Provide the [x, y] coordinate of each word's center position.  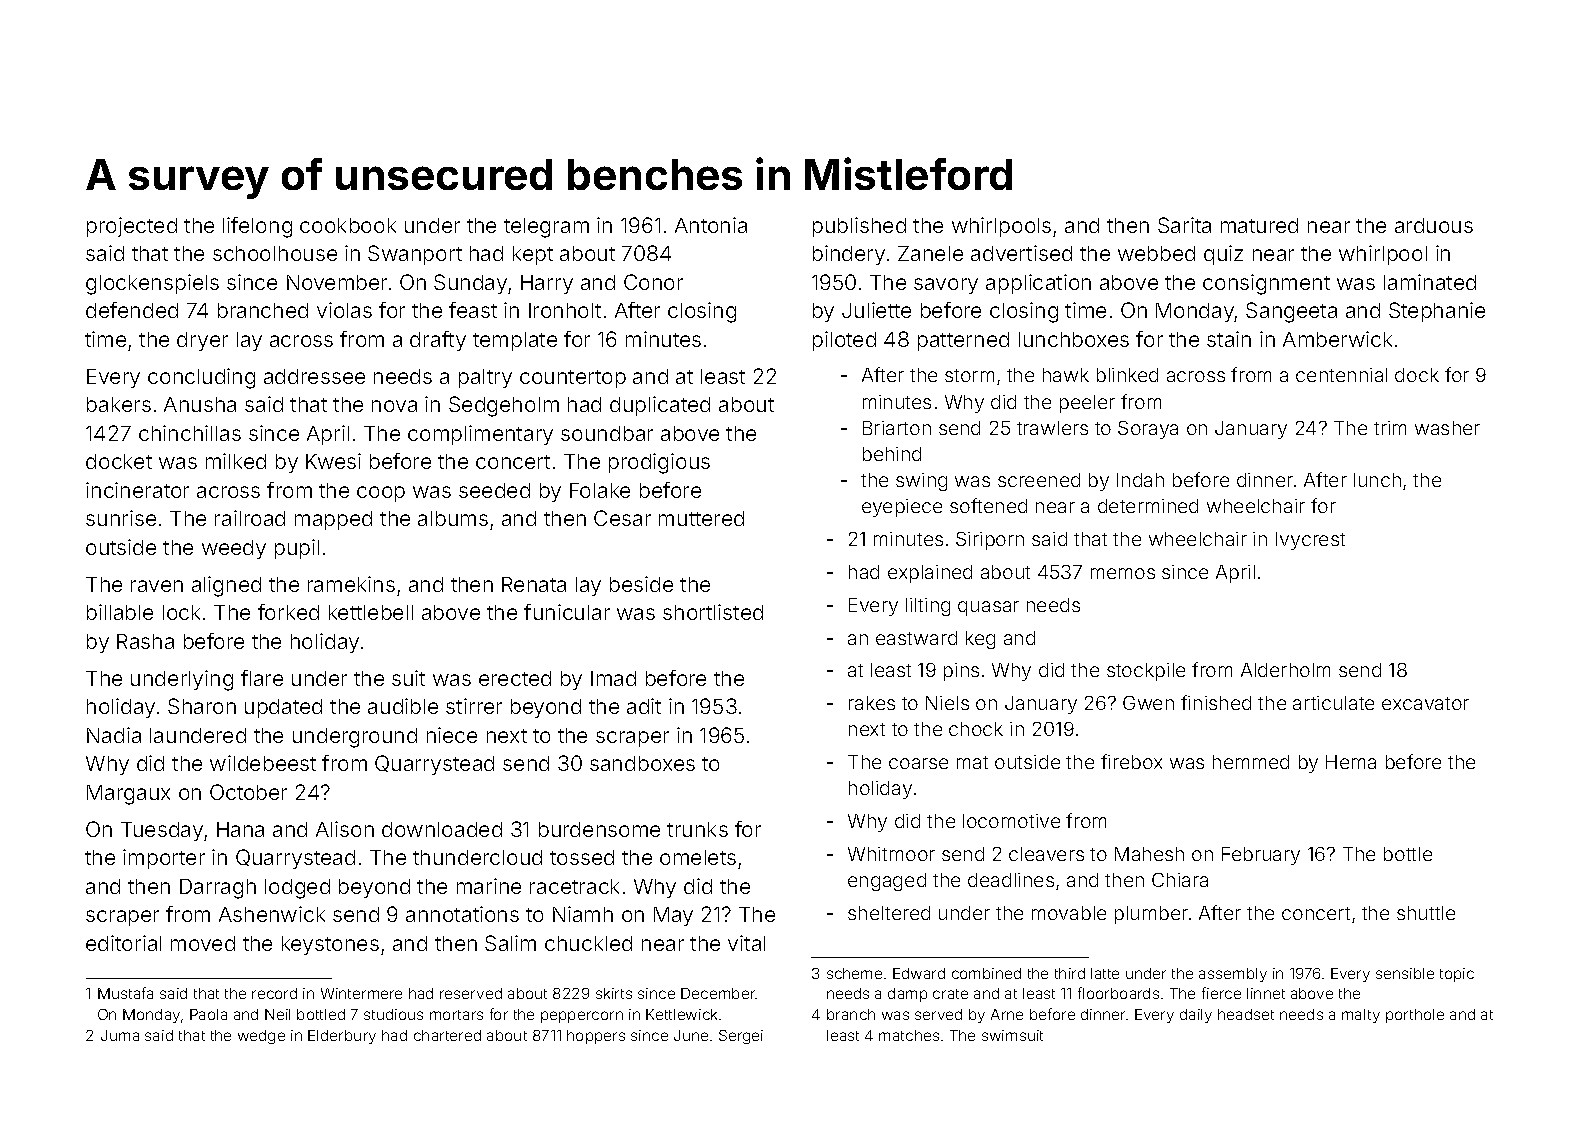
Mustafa [125, 993]
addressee [314, 376]
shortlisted [713, 612]
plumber [1151, 915]
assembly [1233, 975]
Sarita [1184, 225]
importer [164, 859]
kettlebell [371, 612]
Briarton [897, 428]
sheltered [889, 913]
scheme [854, 973]
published [859, 227]
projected [132, 227]
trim [1390, 428]
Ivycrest [1310, 541]
